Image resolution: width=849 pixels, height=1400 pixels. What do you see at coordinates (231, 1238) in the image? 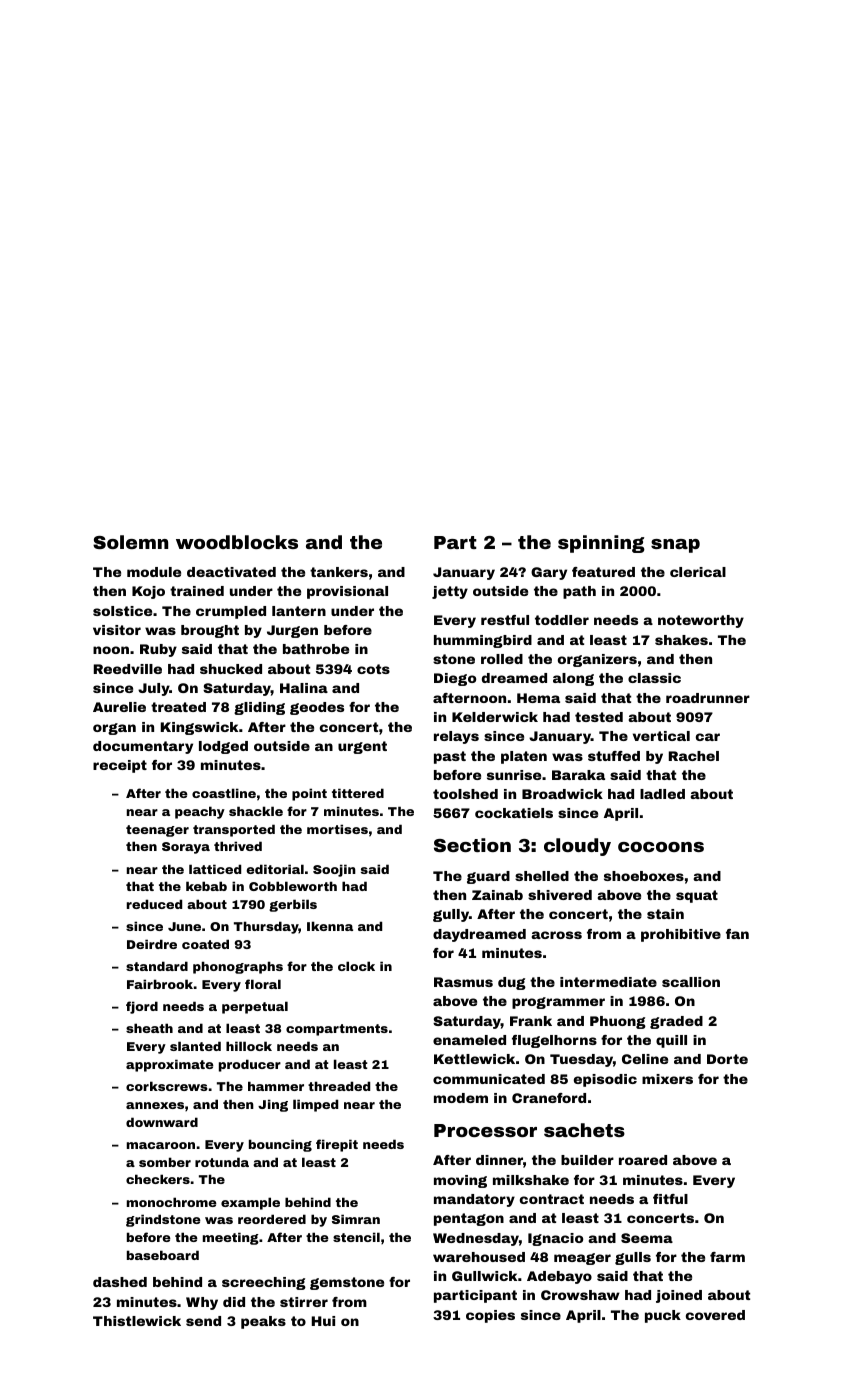
I see `meeting` at bounding box center [231, 1238].
